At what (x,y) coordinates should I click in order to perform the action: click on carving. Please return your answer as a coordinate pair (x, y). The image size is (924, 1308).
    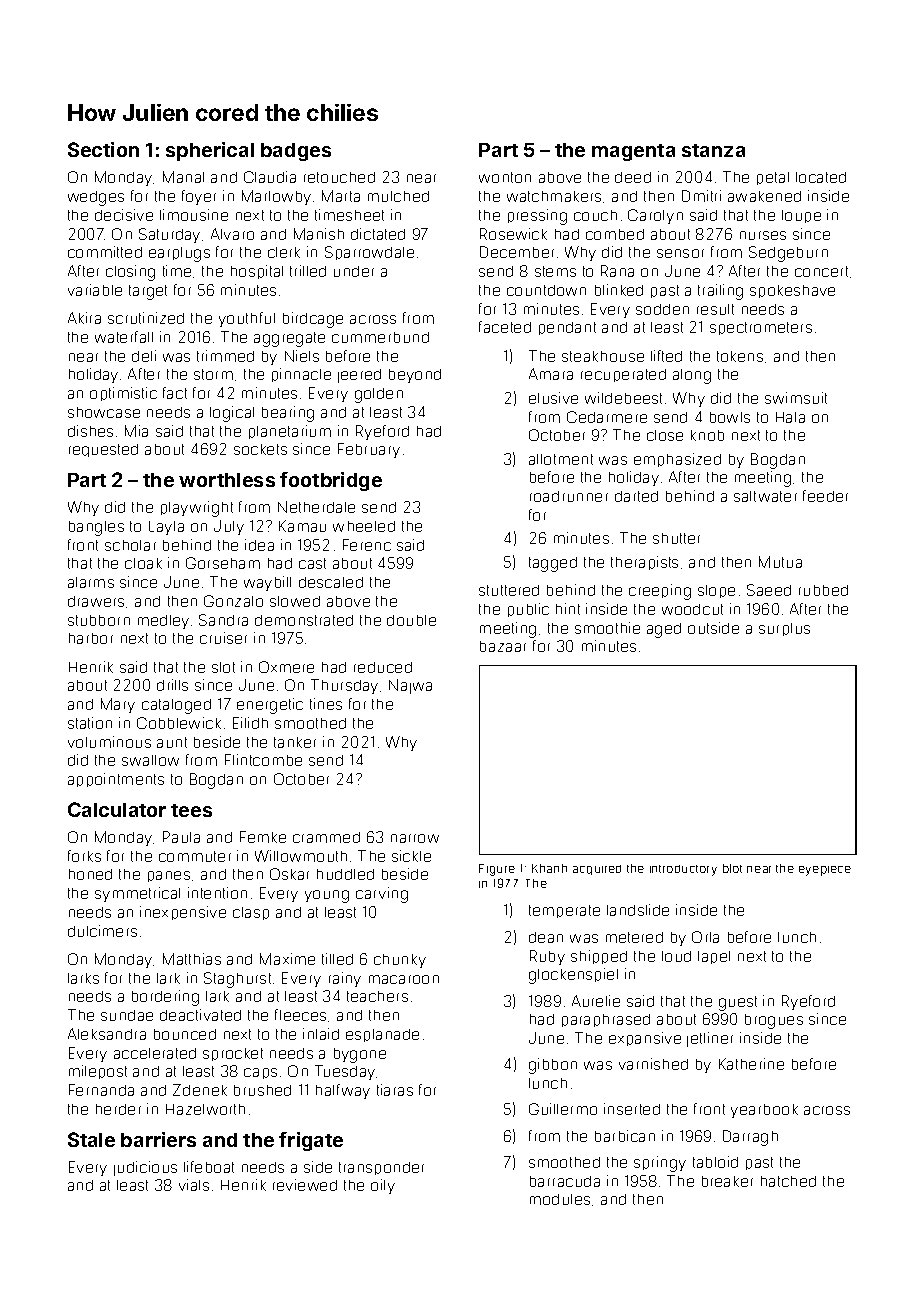
    Looking at the image, I should click on (382, 895).
